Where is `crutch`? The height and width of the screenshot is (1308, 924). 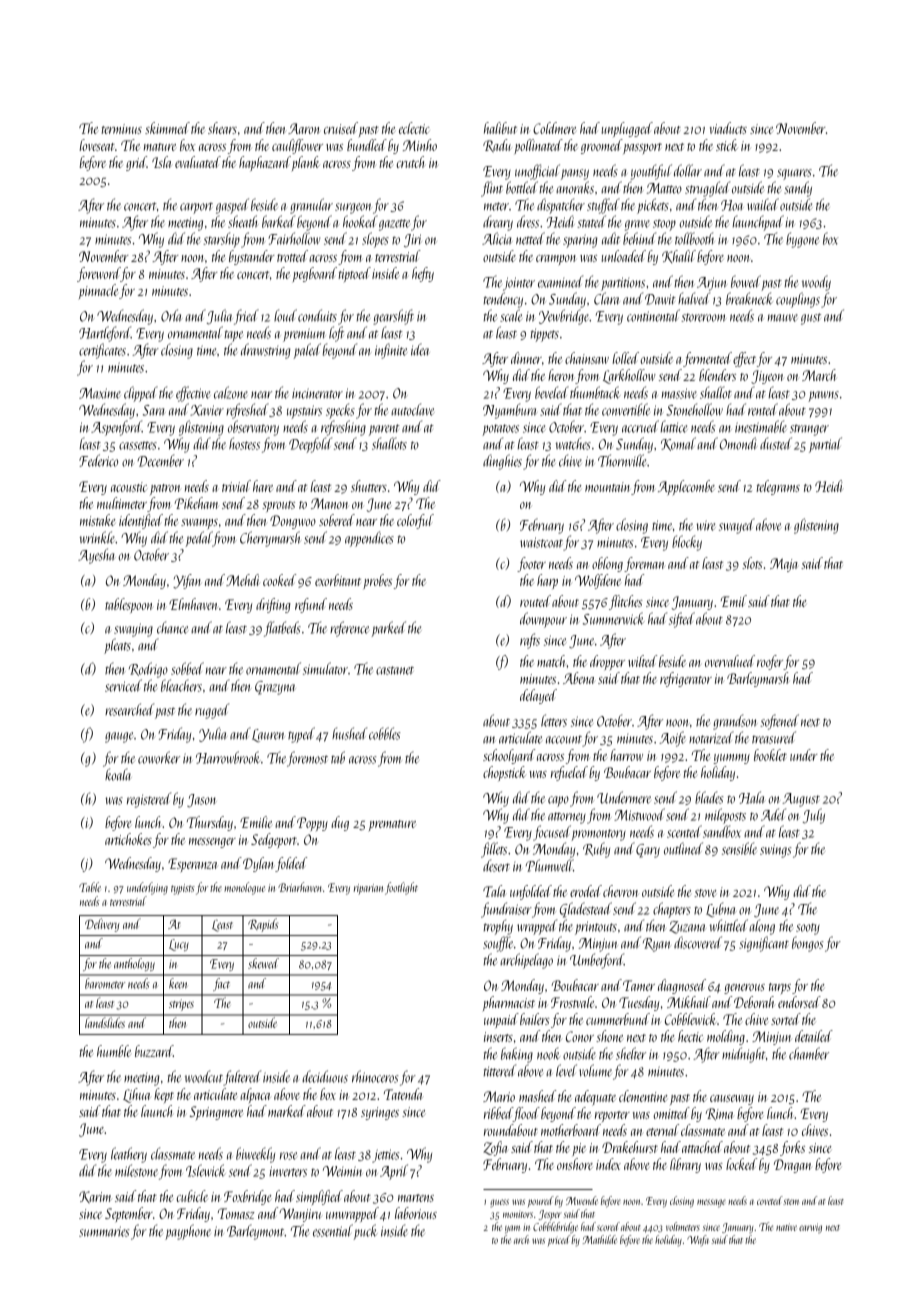 crutch is located at coordinates (410, 162).
